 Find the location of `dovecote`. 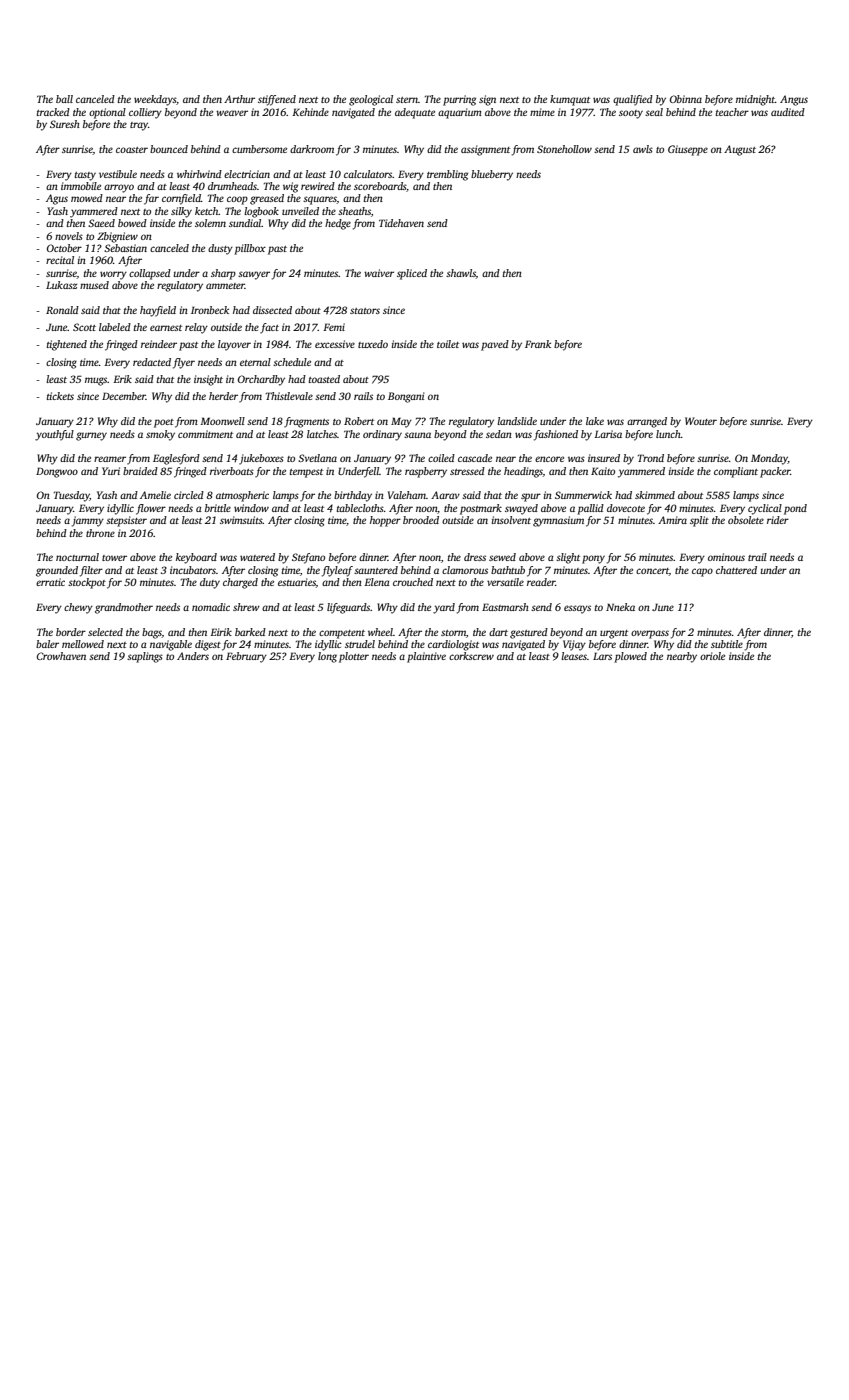

dovecote is located at coordinates (626, 508).
